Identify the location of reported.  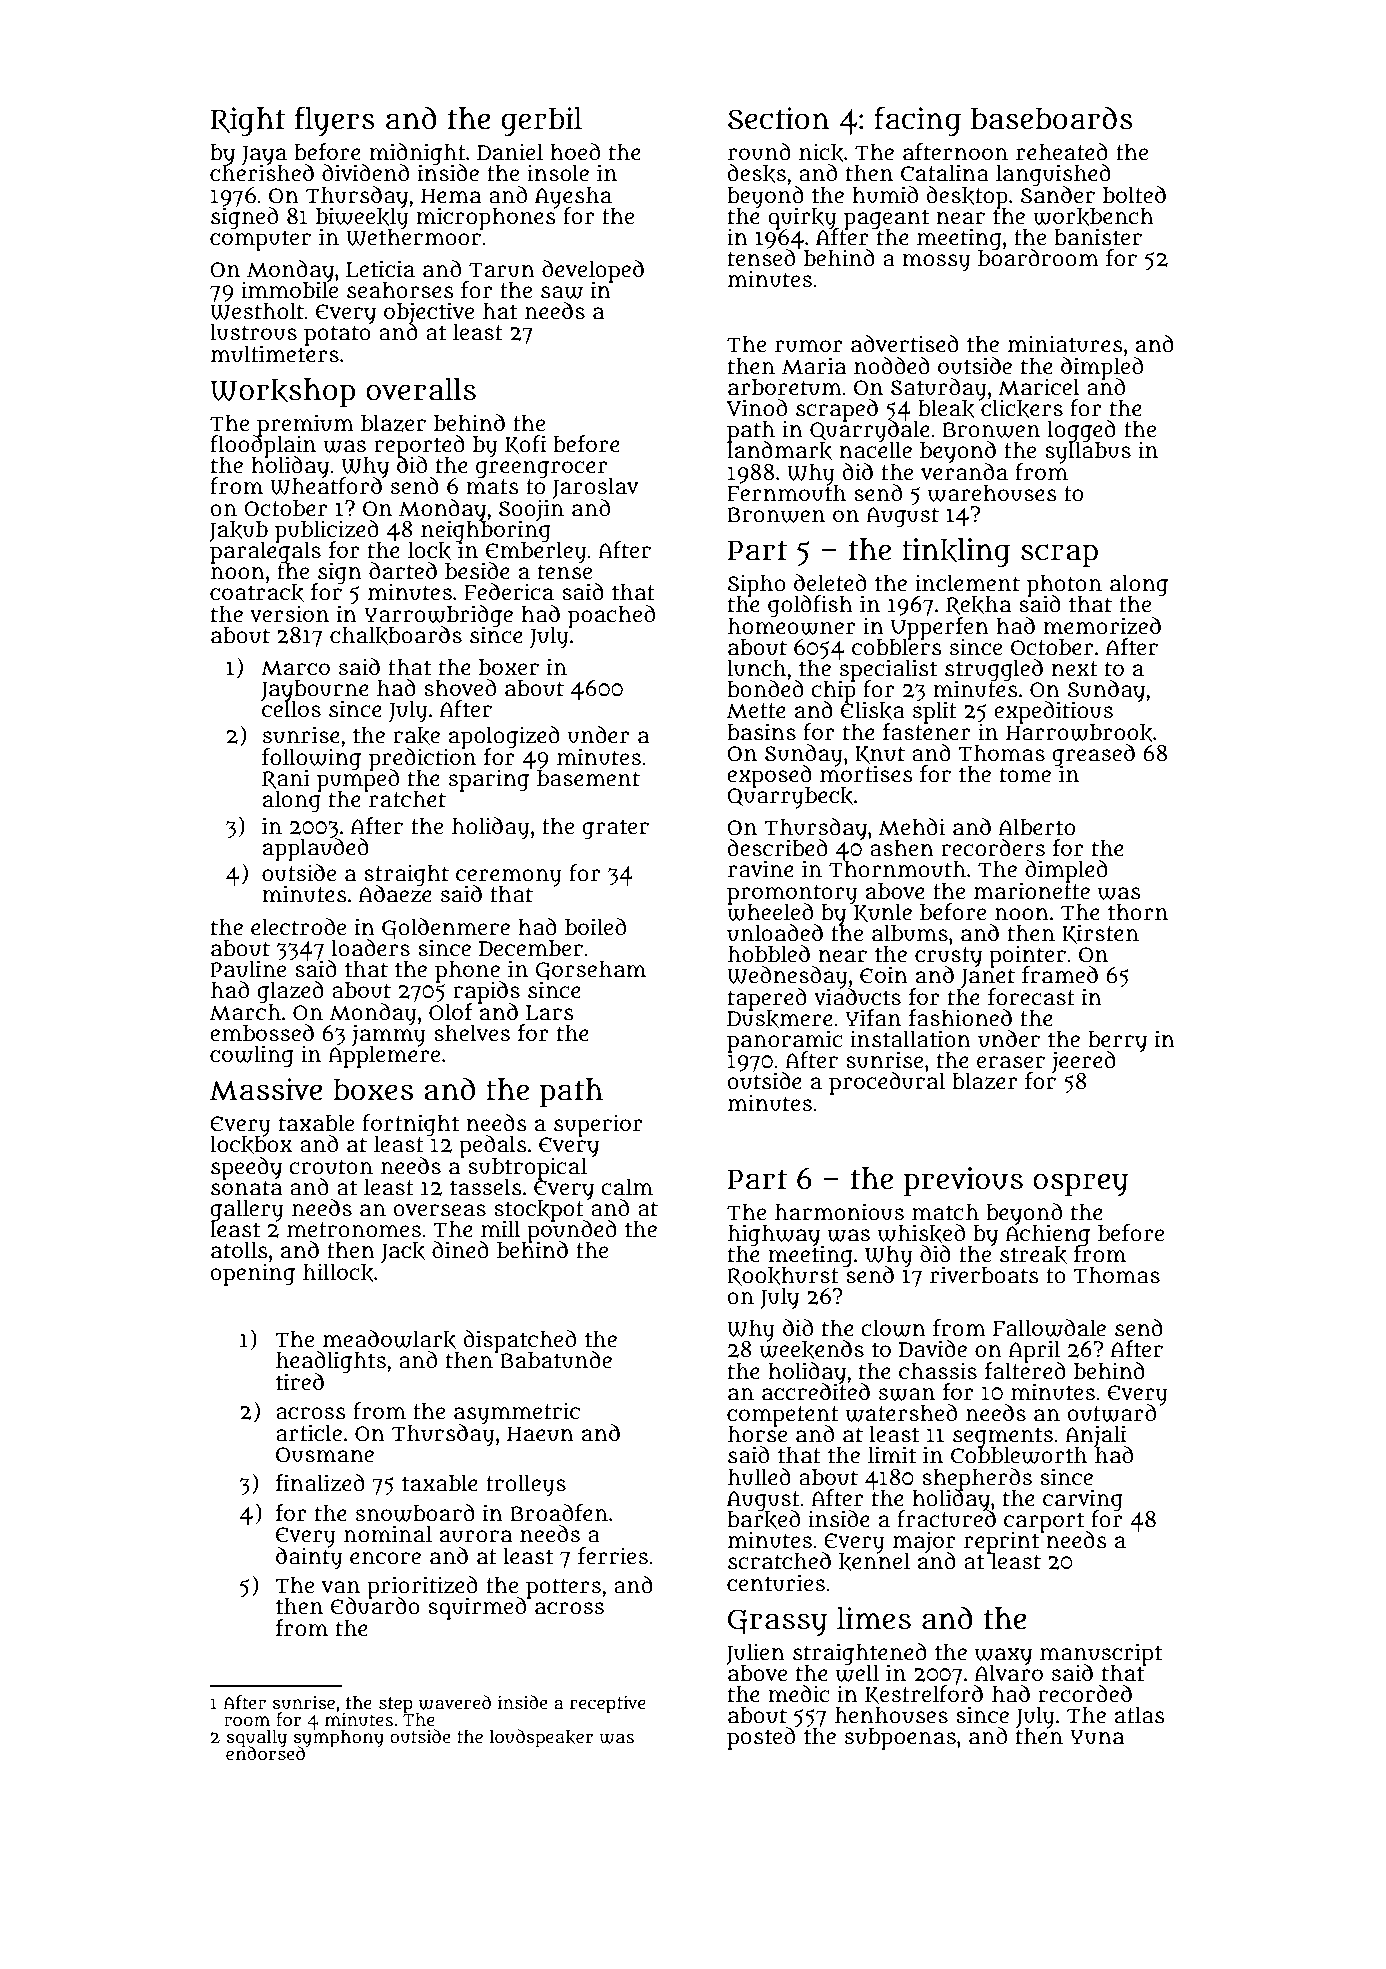
(419, 446).
